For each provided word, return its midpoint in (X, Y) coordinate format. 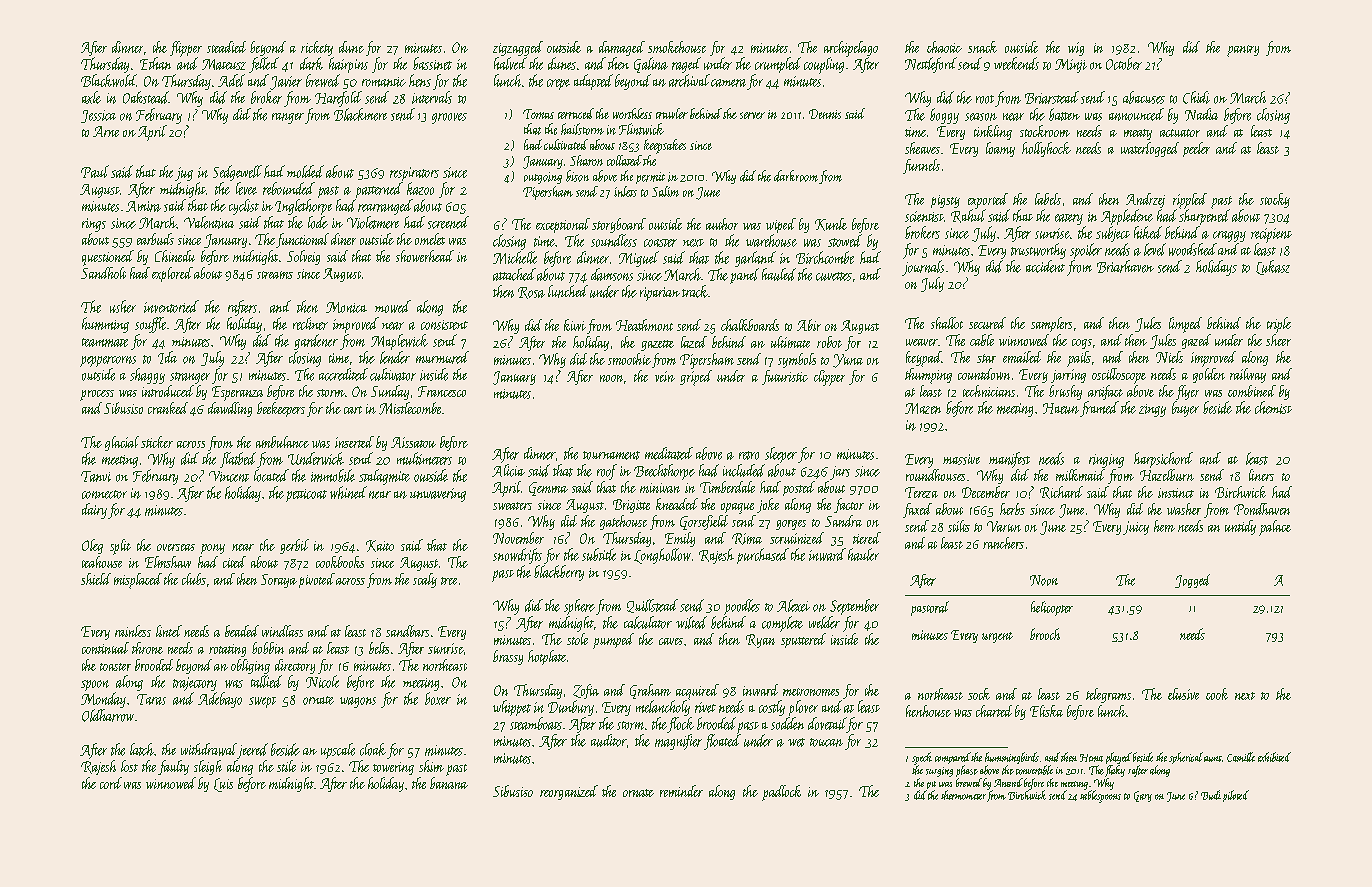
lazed (694, 342)
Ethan (155, 63)
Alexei (793, 605)
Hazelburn (1167, 475)
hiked (1148, 232)
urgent (997, 637)
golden (1209, 375)
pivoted (317, 580)
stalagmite (384, 477)
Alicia (508, 470)
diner (343, 239)
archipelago (851, 49)
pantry (1243, 51)
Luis (223, 785)
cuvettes (834, 276)
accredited (343, 374)
